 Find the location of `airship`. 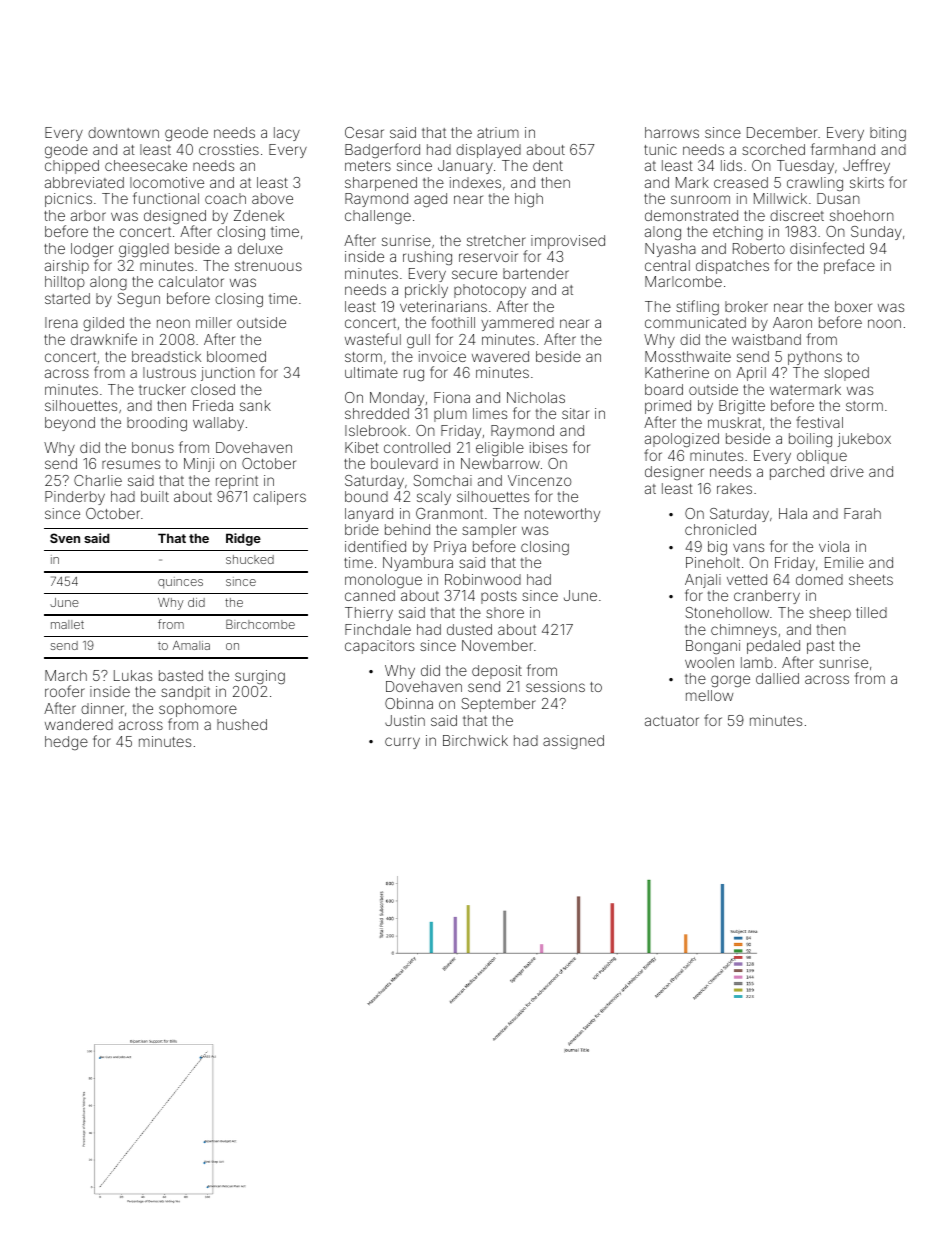

airship is located at coordinates (67, 267).
